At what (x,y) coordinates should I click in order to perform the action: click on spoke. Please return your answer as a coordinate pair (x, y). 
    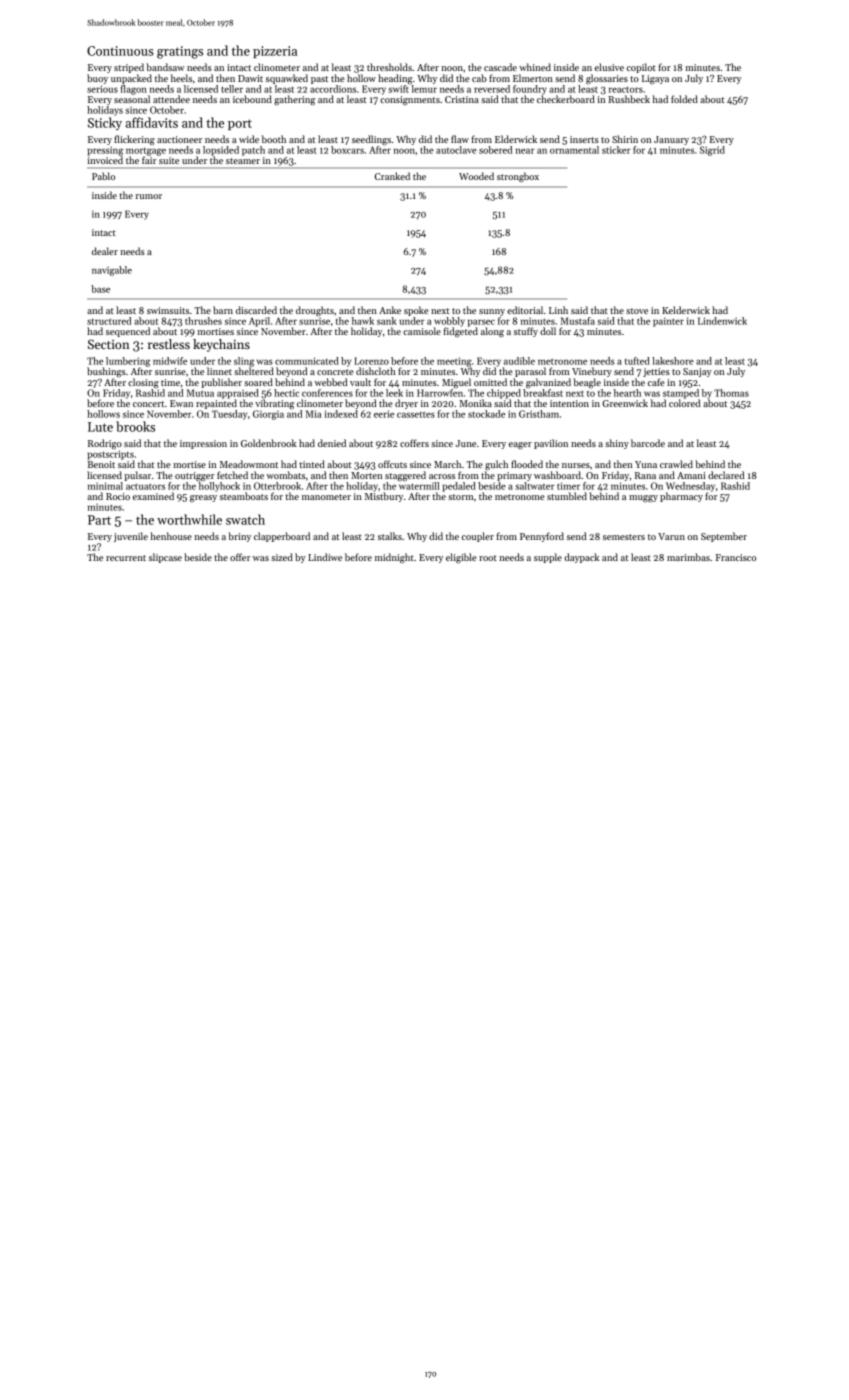
    Looking at the image, I should click on (416, 311).
